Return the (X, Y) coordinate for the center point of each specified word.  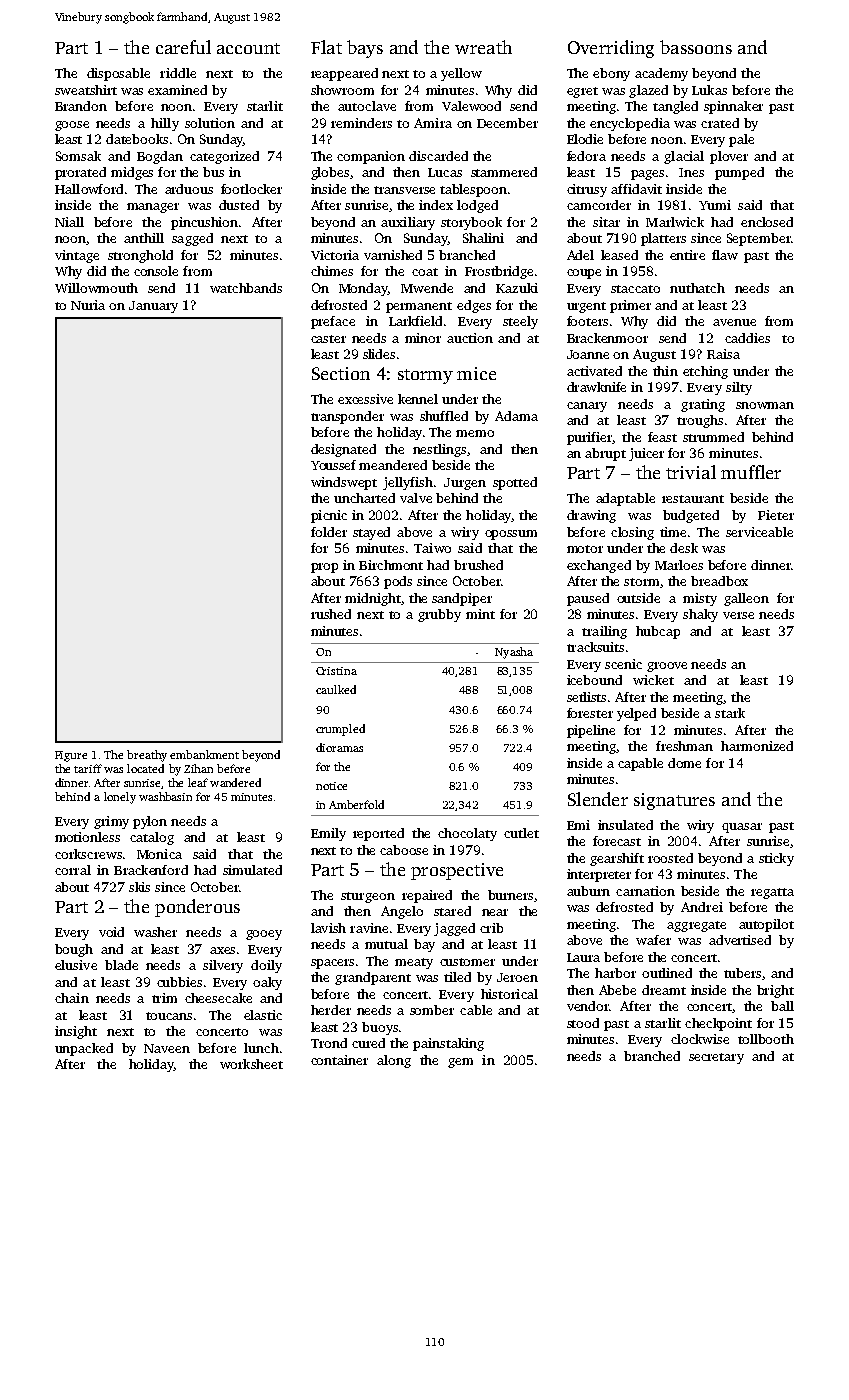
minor (423, 338)
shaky (700, 615)
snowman (765, 405)
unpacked (84, 1049)
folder (329, 532)
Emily (328, 834)
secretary (716, 1058)
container (339, 1060)
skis (139, 887)
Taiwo (432, 548)
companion (371, 157)
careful (183, 47)
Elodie (585, 139)
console (156, 271)
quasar (742, 828)
